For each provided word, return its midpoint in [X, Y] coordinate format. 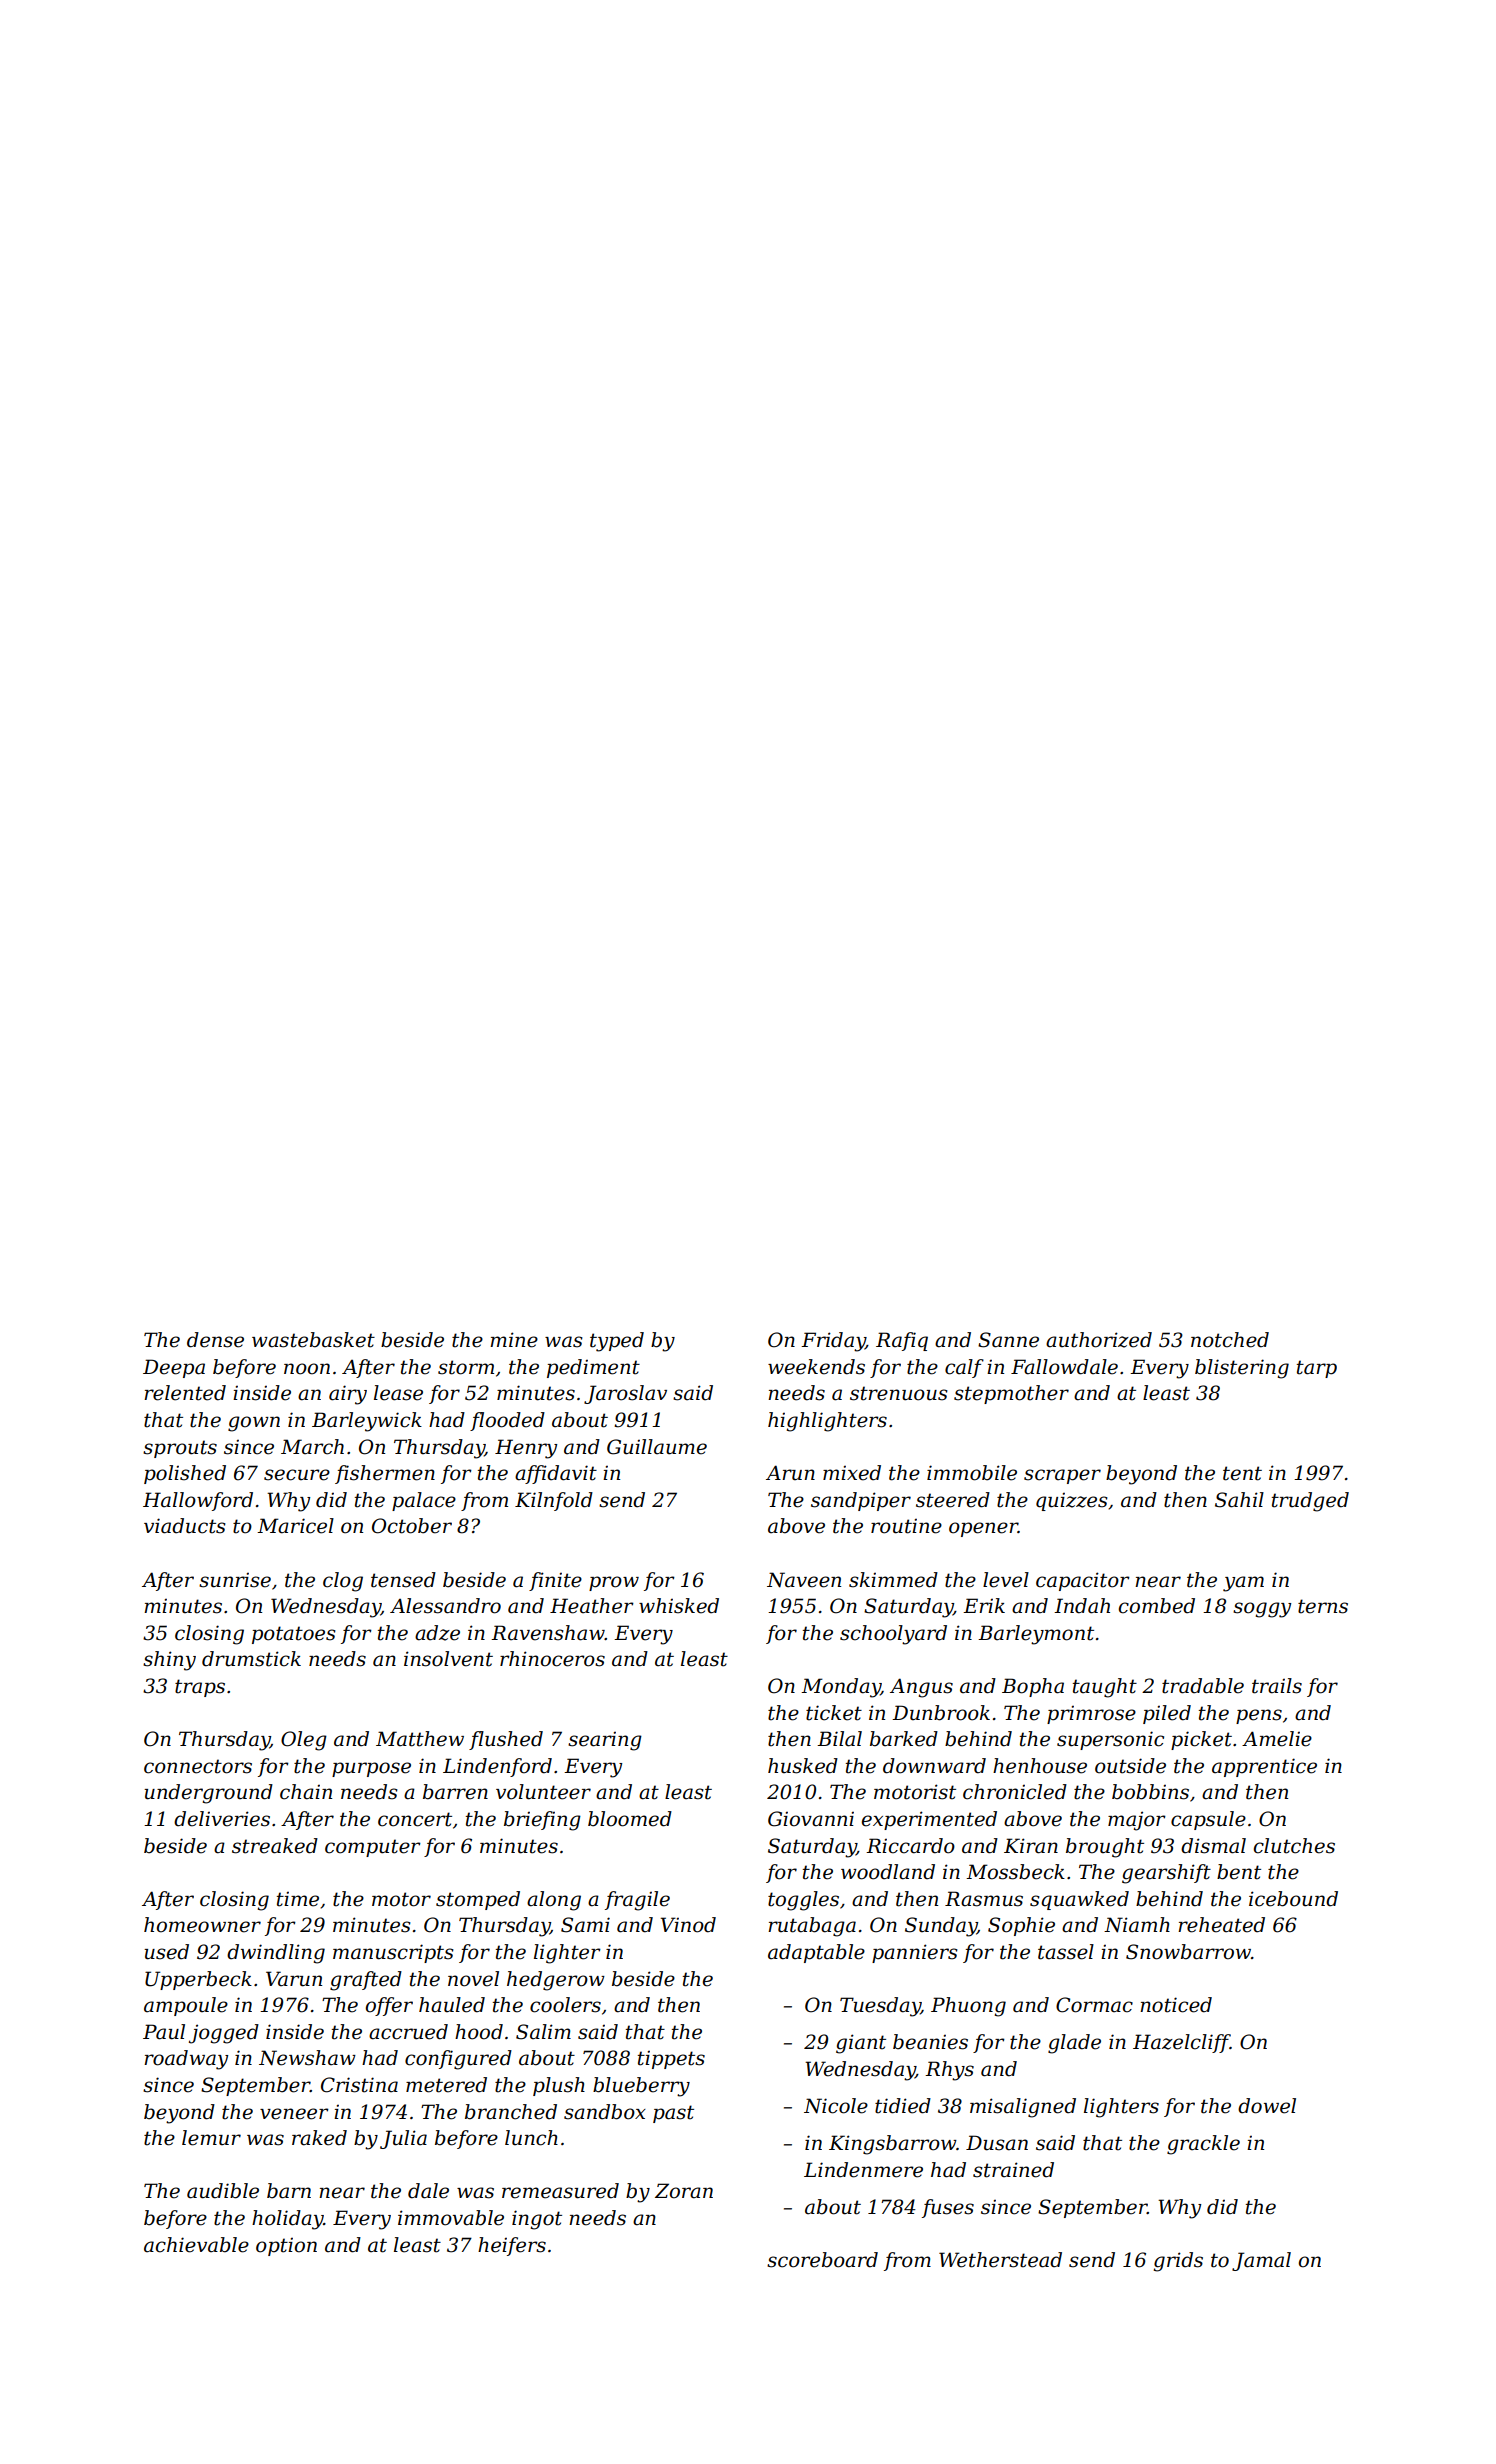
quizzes [1072, 1502]
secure [297, 1475]
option [286, 2247]
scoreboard [822, 2260]
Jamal [1261, 2261]
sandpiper [861, 1501]
